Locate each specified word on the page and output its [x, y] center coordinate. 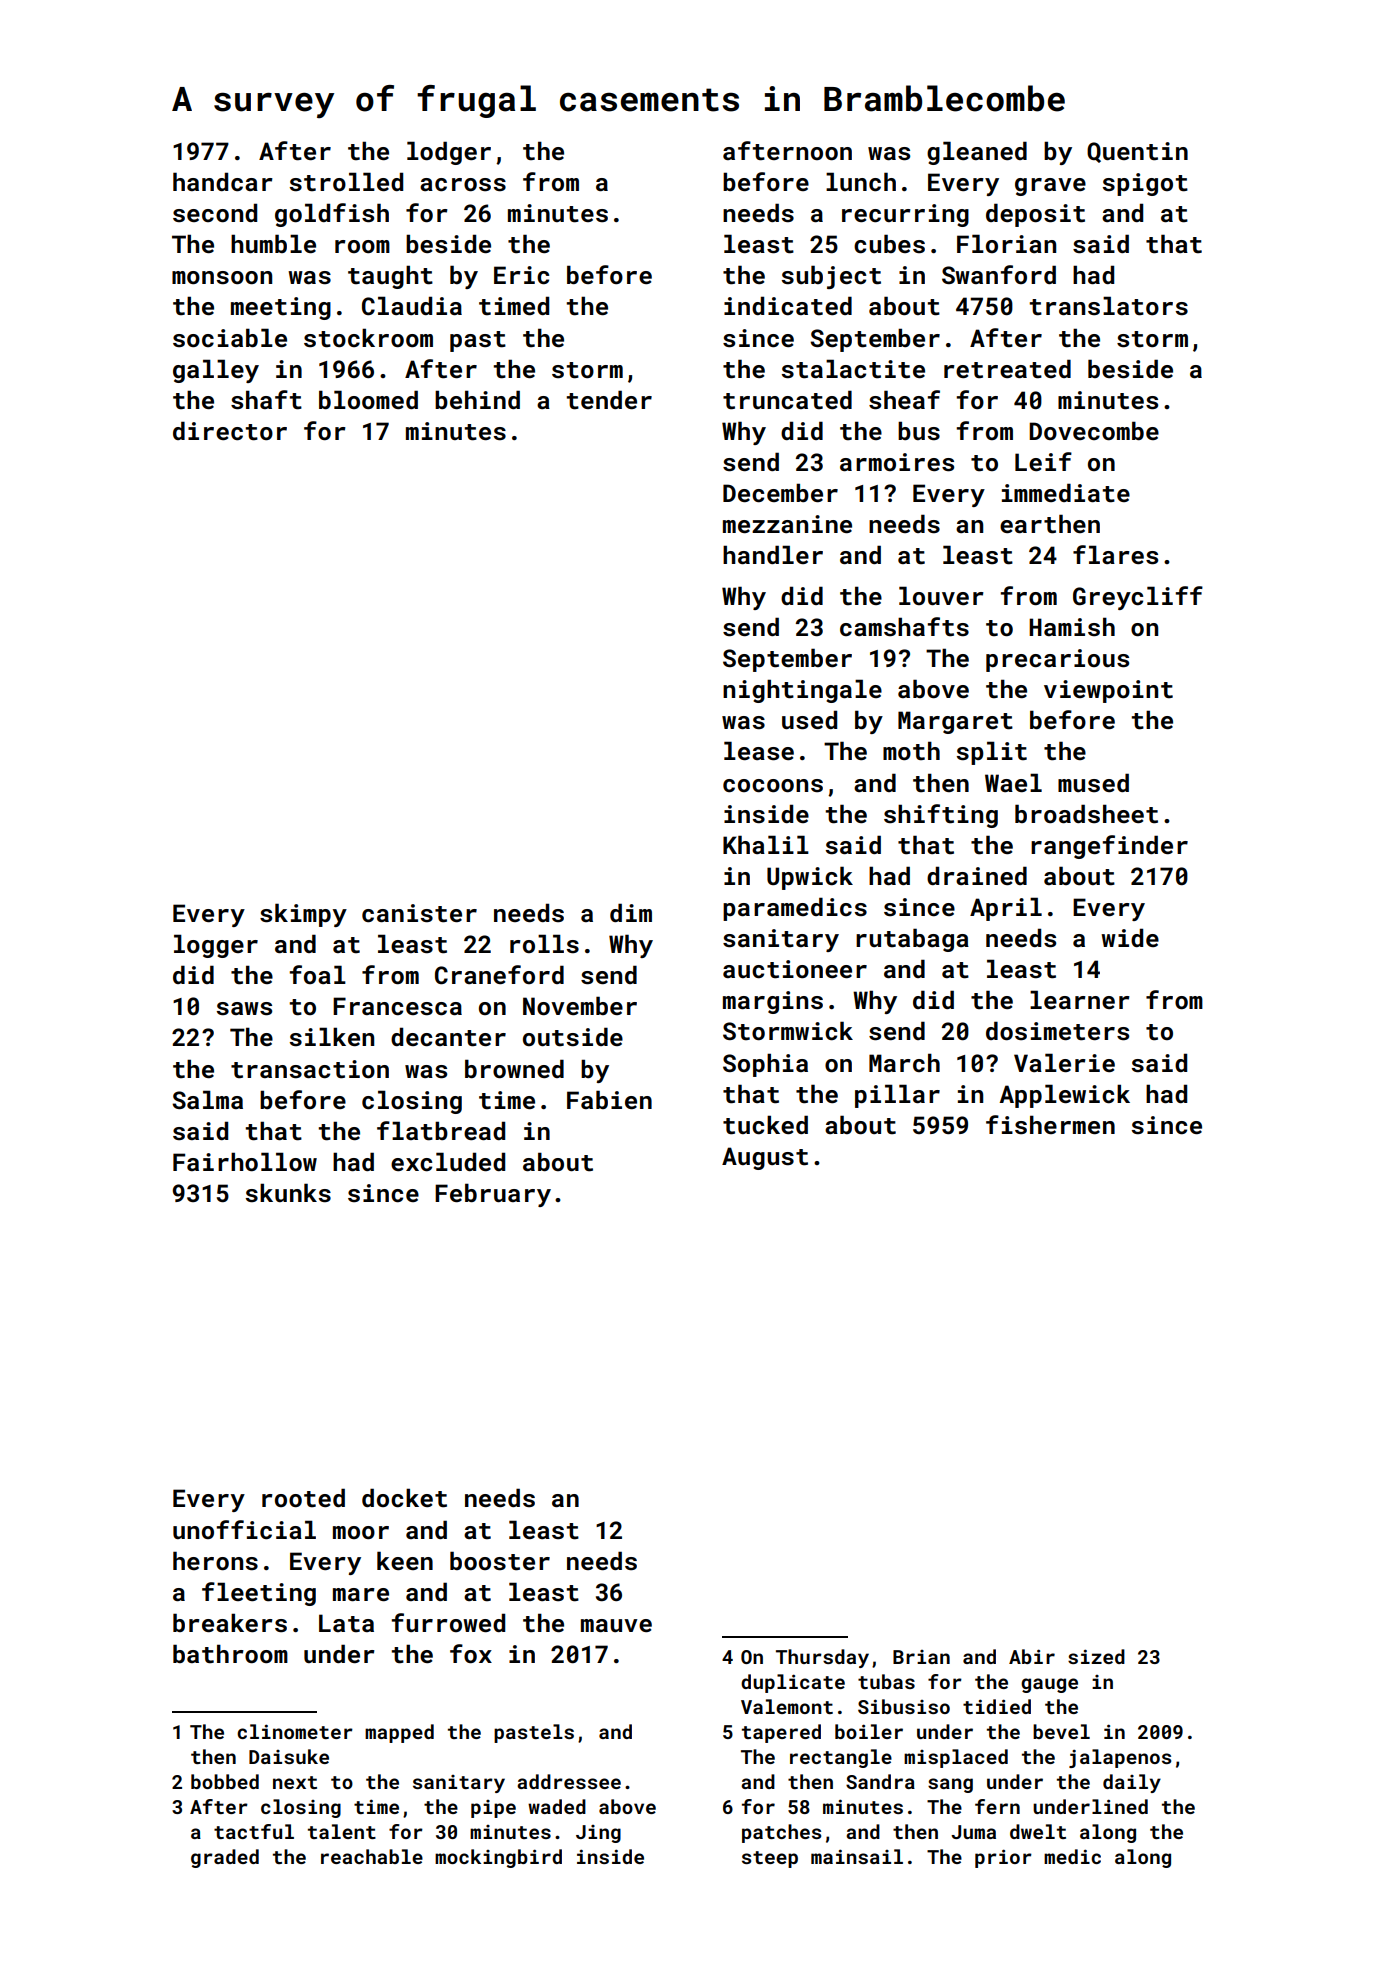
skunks [288, 1193]
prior [1003, 1858]
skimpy [303, 915]
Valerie [1064, 1062]
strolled [346, 182]
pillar [897, 1096]
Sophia [765, 1065]
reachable [372, 1856]
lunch [861, 182]
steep [770, 1859]
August [765, 1158]
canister [419, 913]
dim [631, 912]
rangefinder [1109, 847]
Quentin [1137, 152]
